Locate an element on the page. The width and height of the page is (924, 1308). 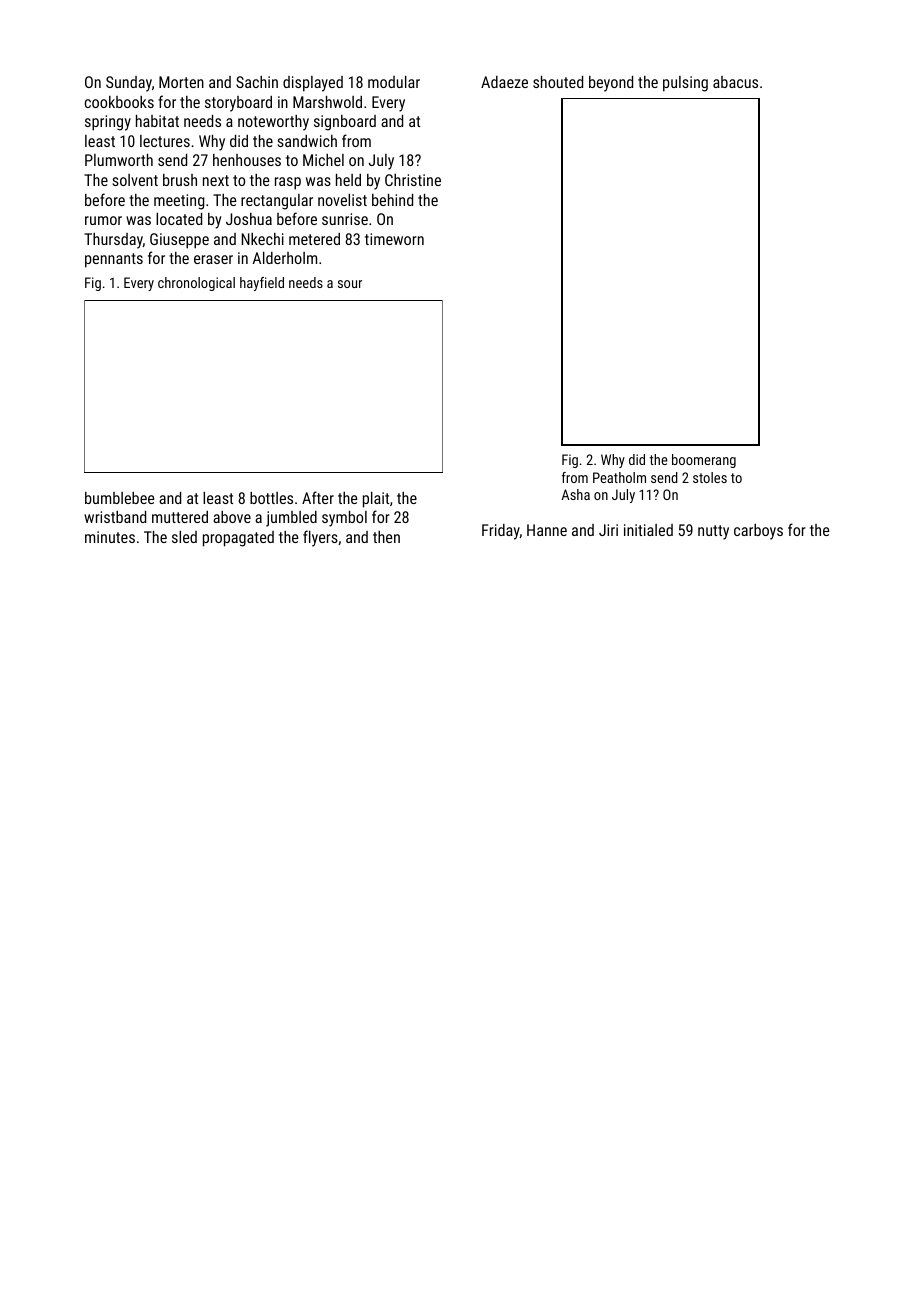
bumblebee is located at coordinates (120, 498).
